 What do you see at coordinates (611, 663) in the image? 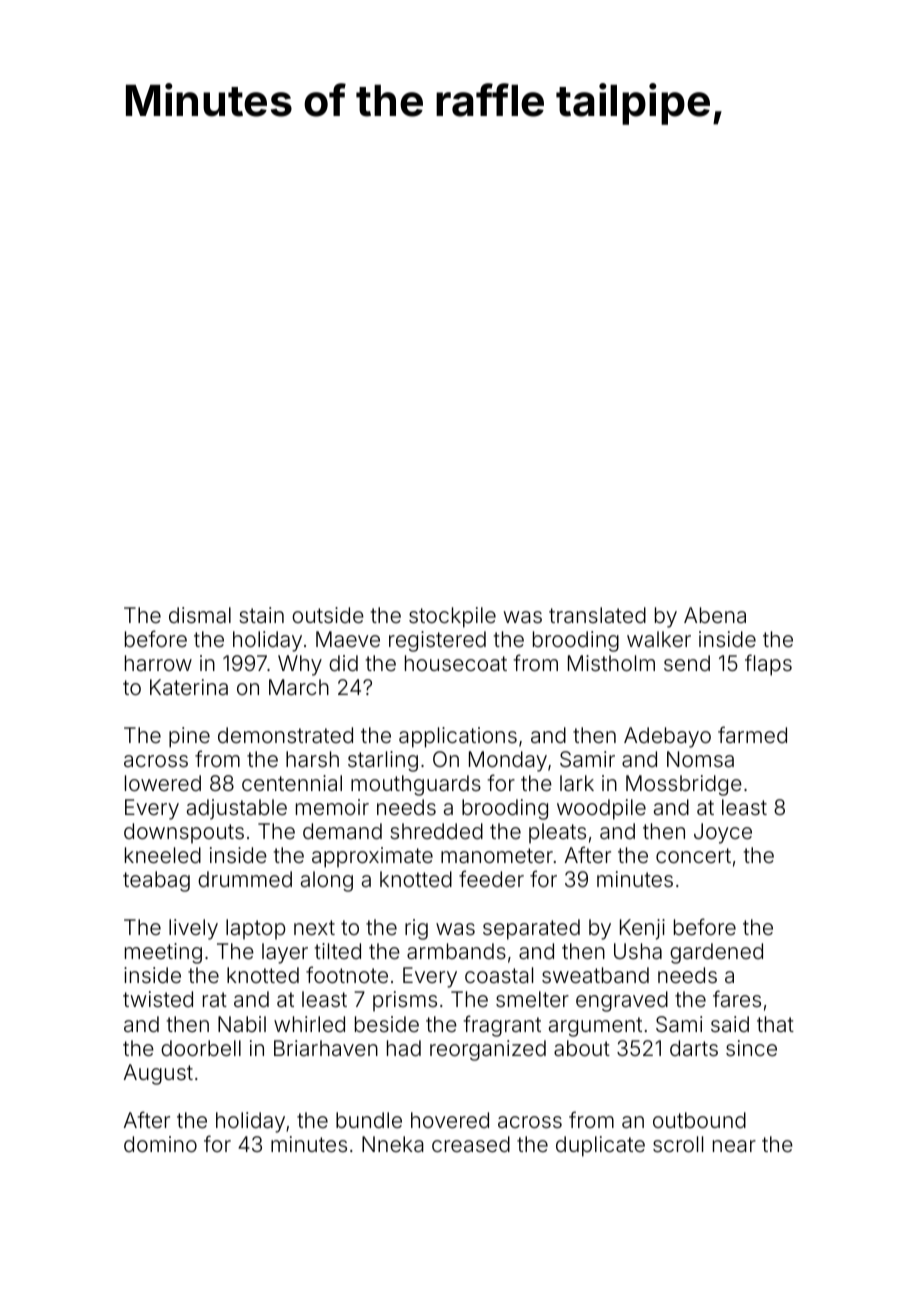
I see `Mistholm` at bounding box center [611, 663].
